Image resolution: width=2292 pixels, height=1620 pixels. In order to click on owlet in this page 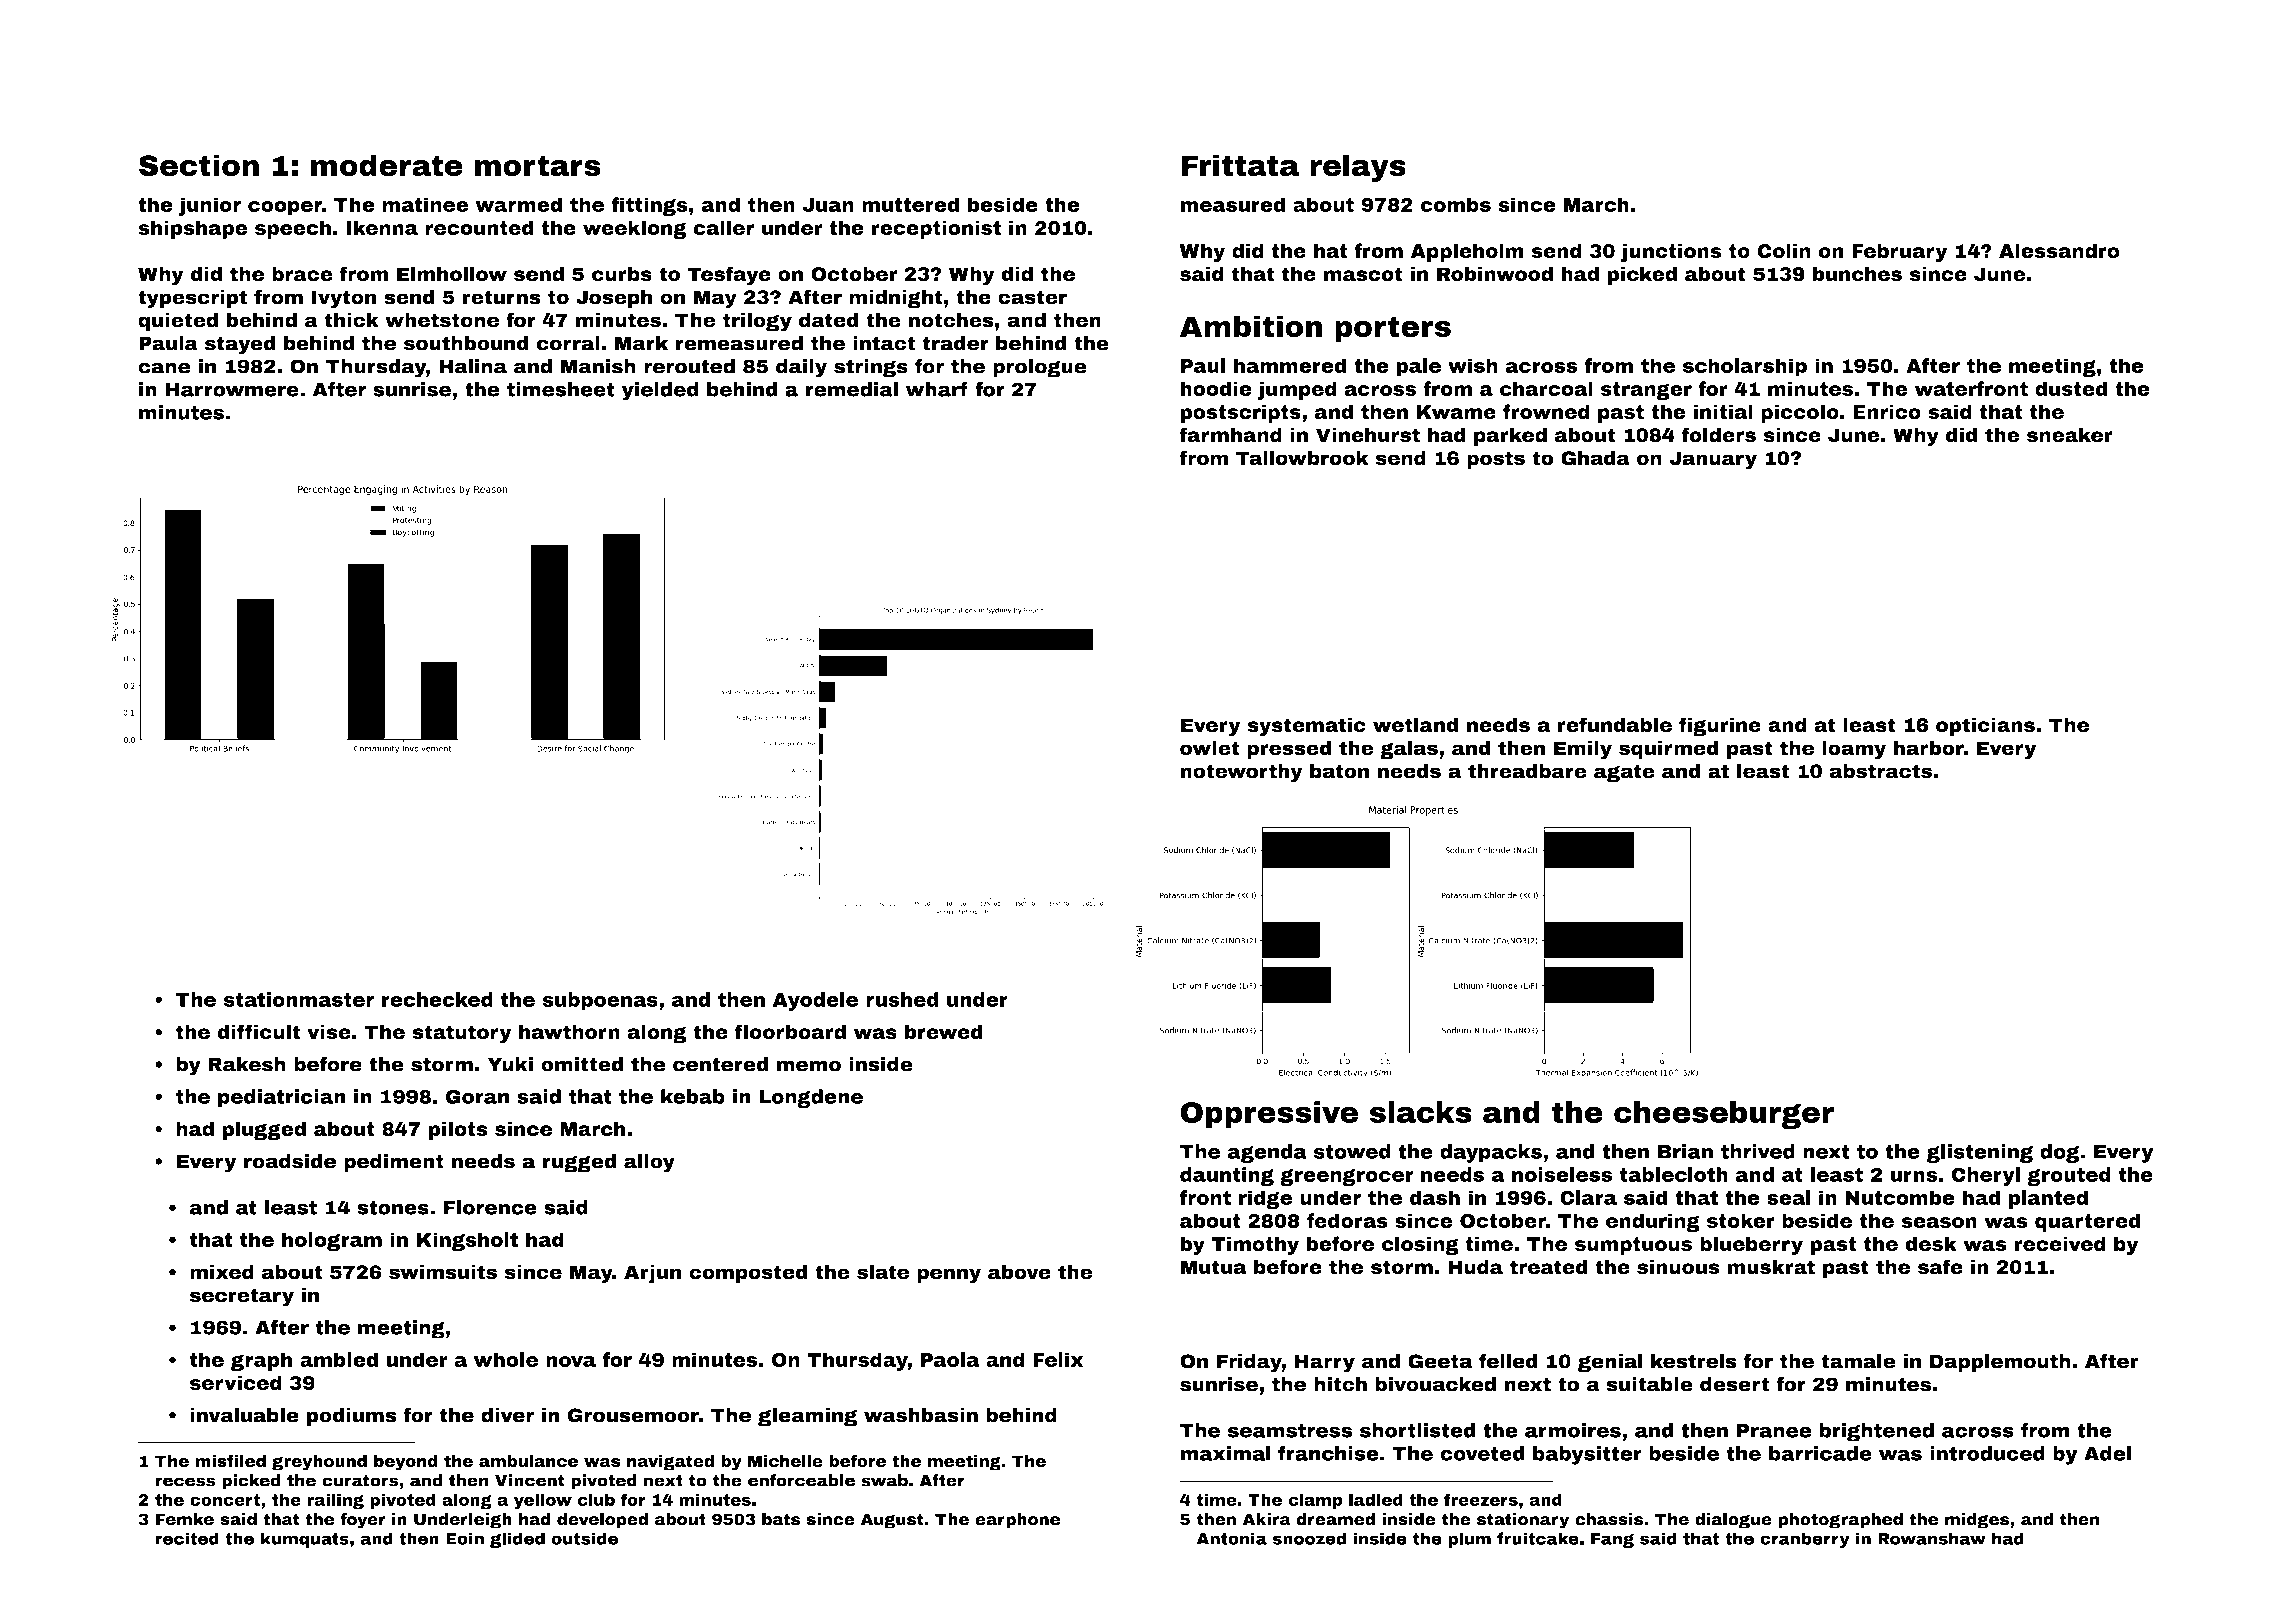, I will do `click(1210, 748)`.
